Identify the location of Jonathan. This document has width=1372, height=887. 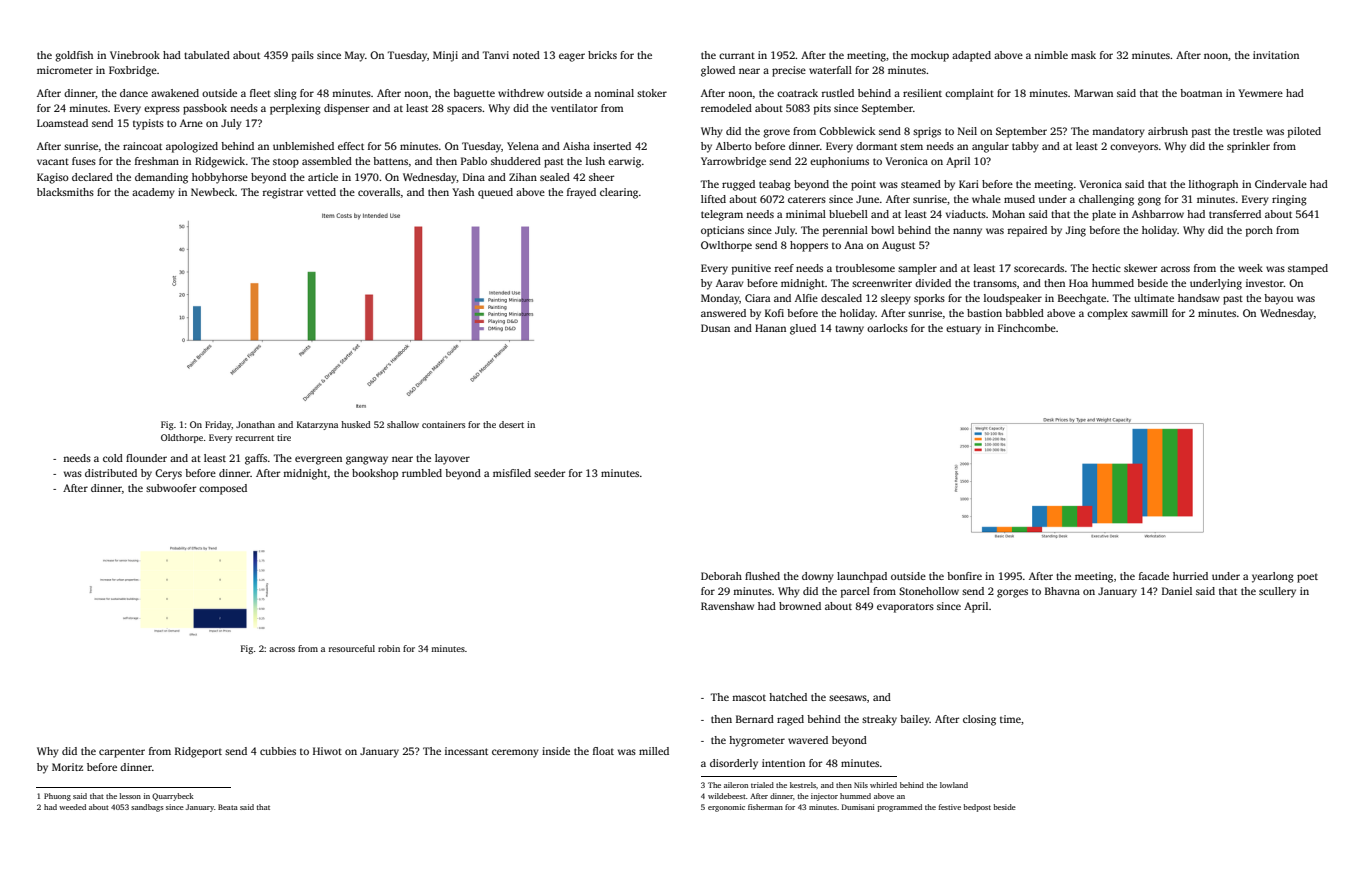
(255, 424).
